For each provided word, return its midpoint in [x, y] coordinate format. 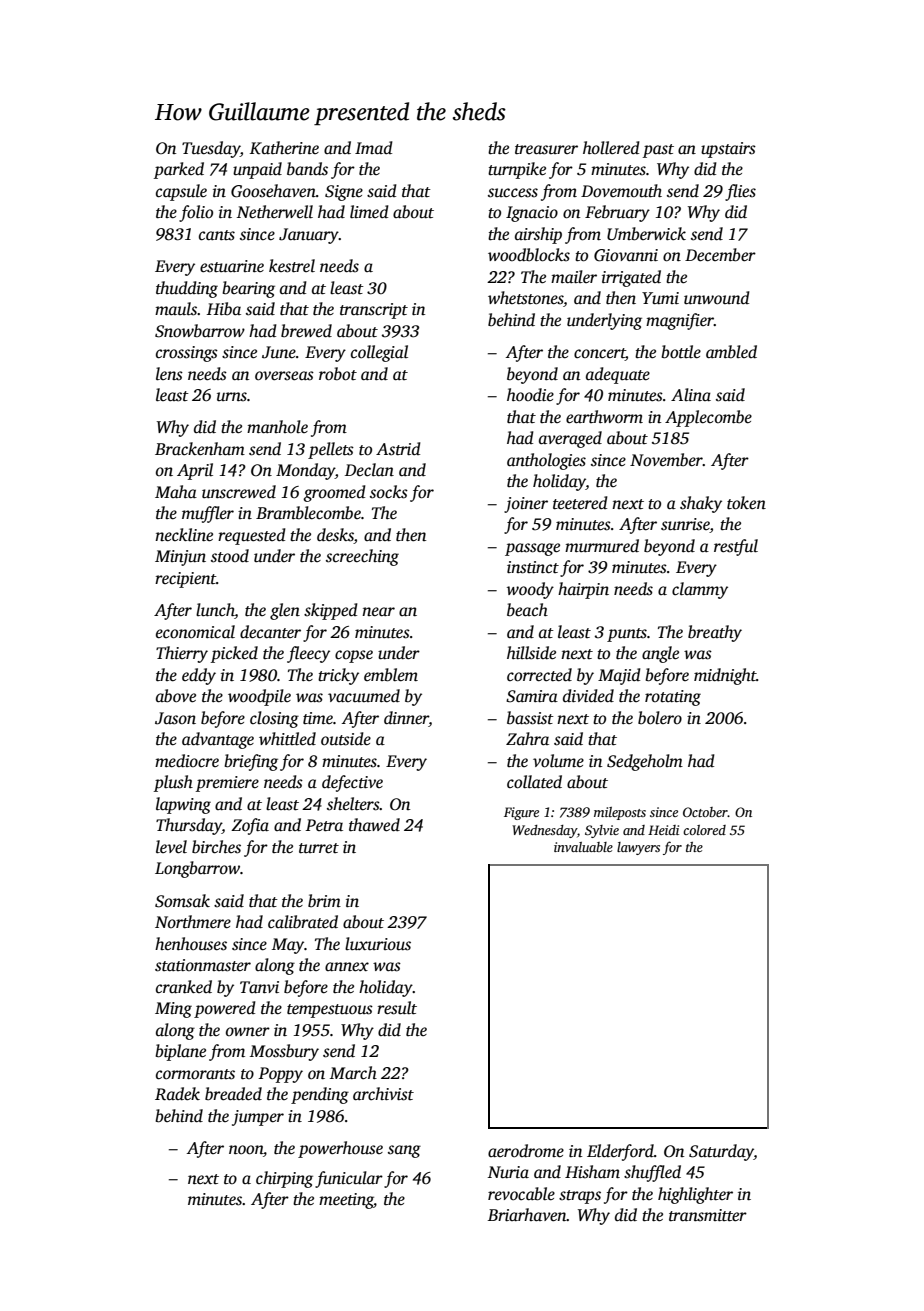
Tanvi [259, 987]
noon [246, 1150]
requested [252, 536]
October [705, 812]
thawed [374, 825]
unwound [717, 298]
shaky [701, 504]
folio [196, 213]
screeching [362, 557]
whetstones [526, 299]
